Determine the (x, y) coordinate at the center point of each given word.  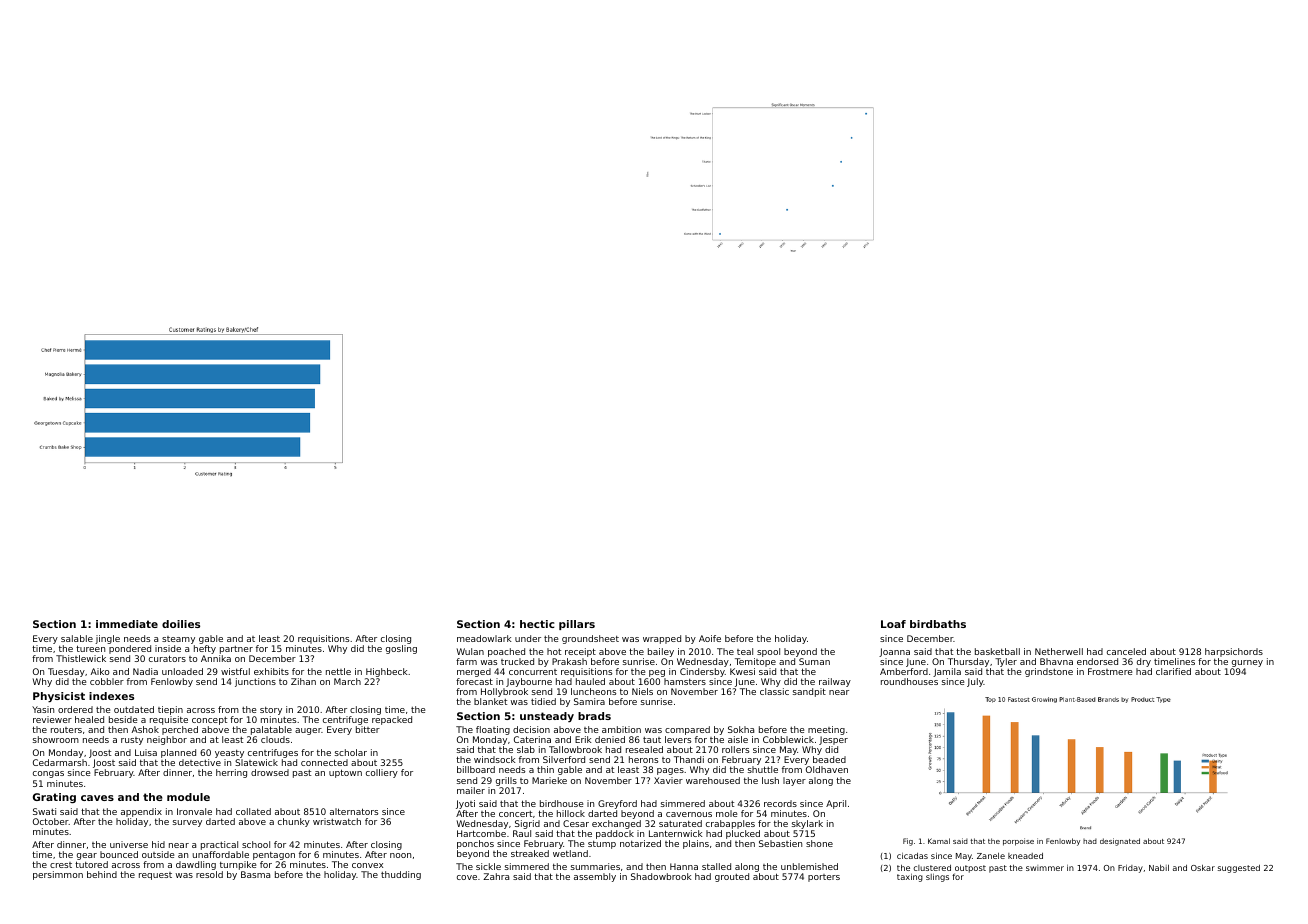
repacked (392, 720)
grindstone (1049, 672)
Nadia (145, 671)
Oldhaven (827, 769)
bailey (661, 652)
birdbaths (938, 624)
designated (1120, 842)
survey (187, 823)
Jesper (833, 740)
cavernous (689, 814)
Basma (255, 874)
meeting (826, 730)
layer (794, 781)
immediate (127, 624)
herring (231, 773)
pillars (577, 625)
